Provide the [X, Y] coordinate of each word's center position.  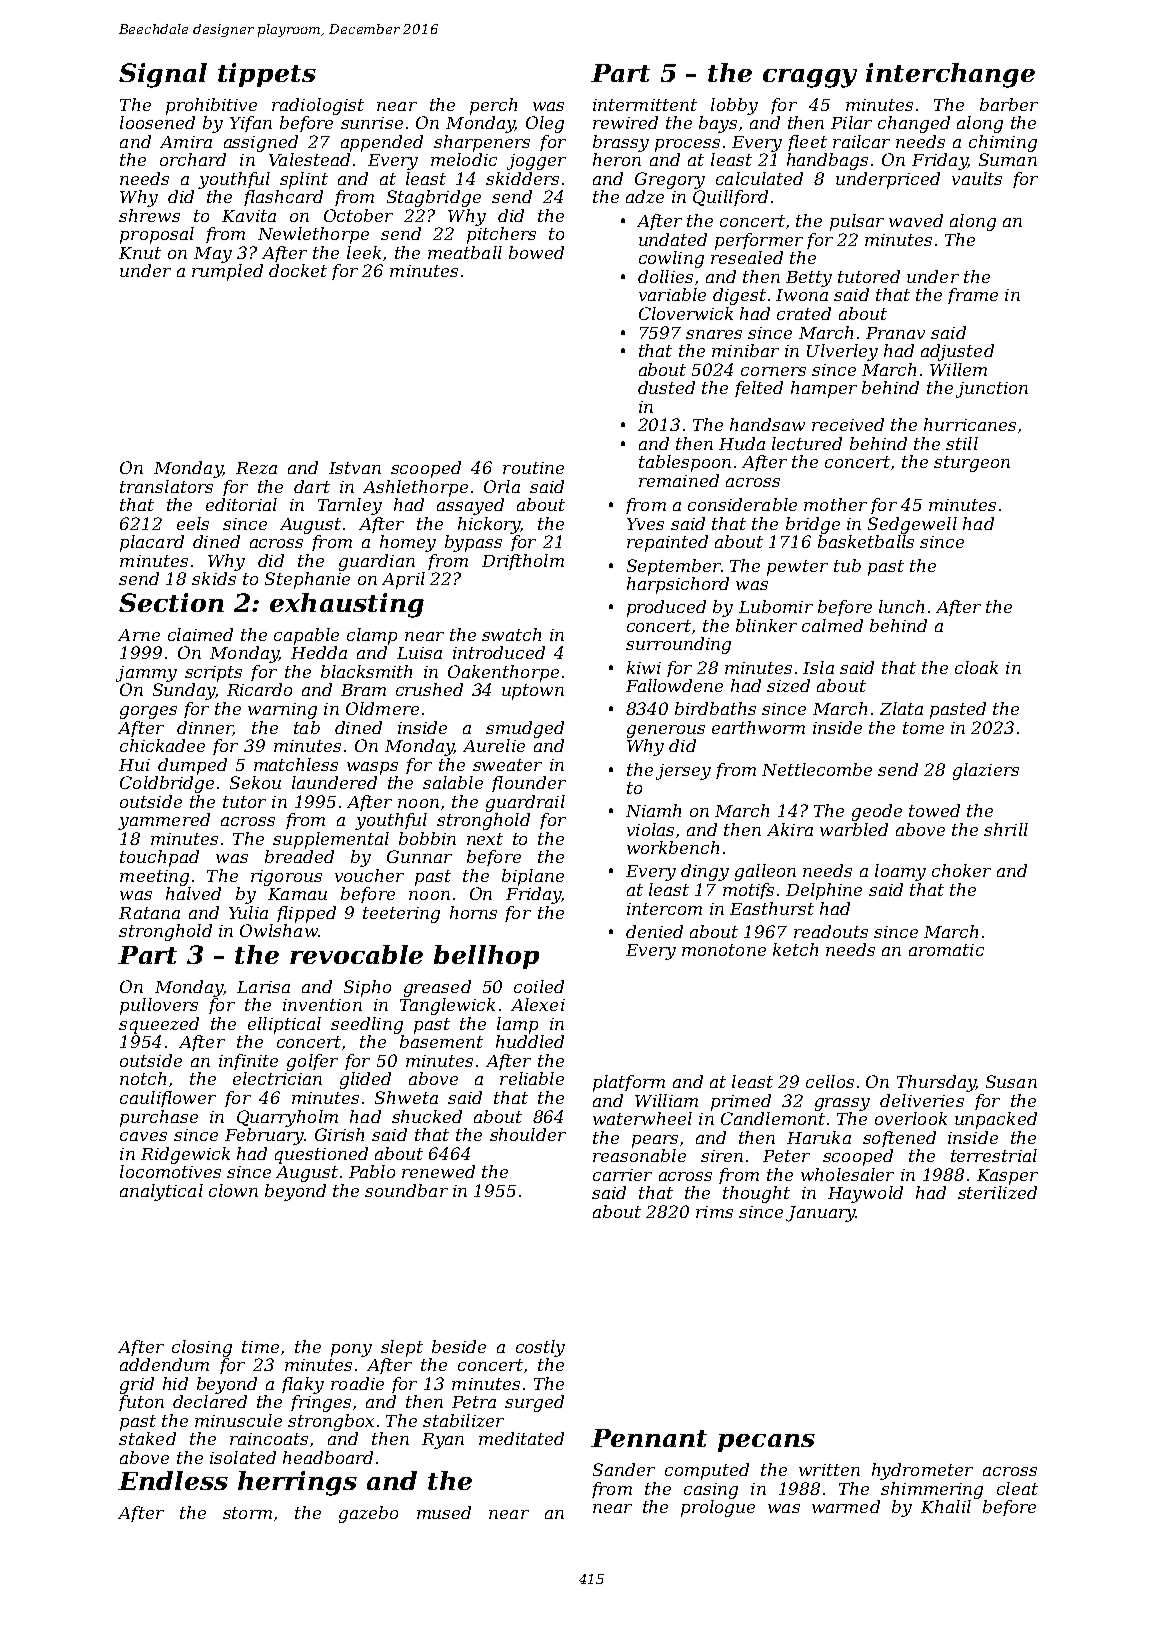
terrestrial [994, 1155]
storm [247, 1513]
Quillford [730, 198]
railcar [861, 141]
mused [444, 1512]
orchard [193, 159]
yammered [164, 821]
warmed [846, 1506]
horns [473, 912]
